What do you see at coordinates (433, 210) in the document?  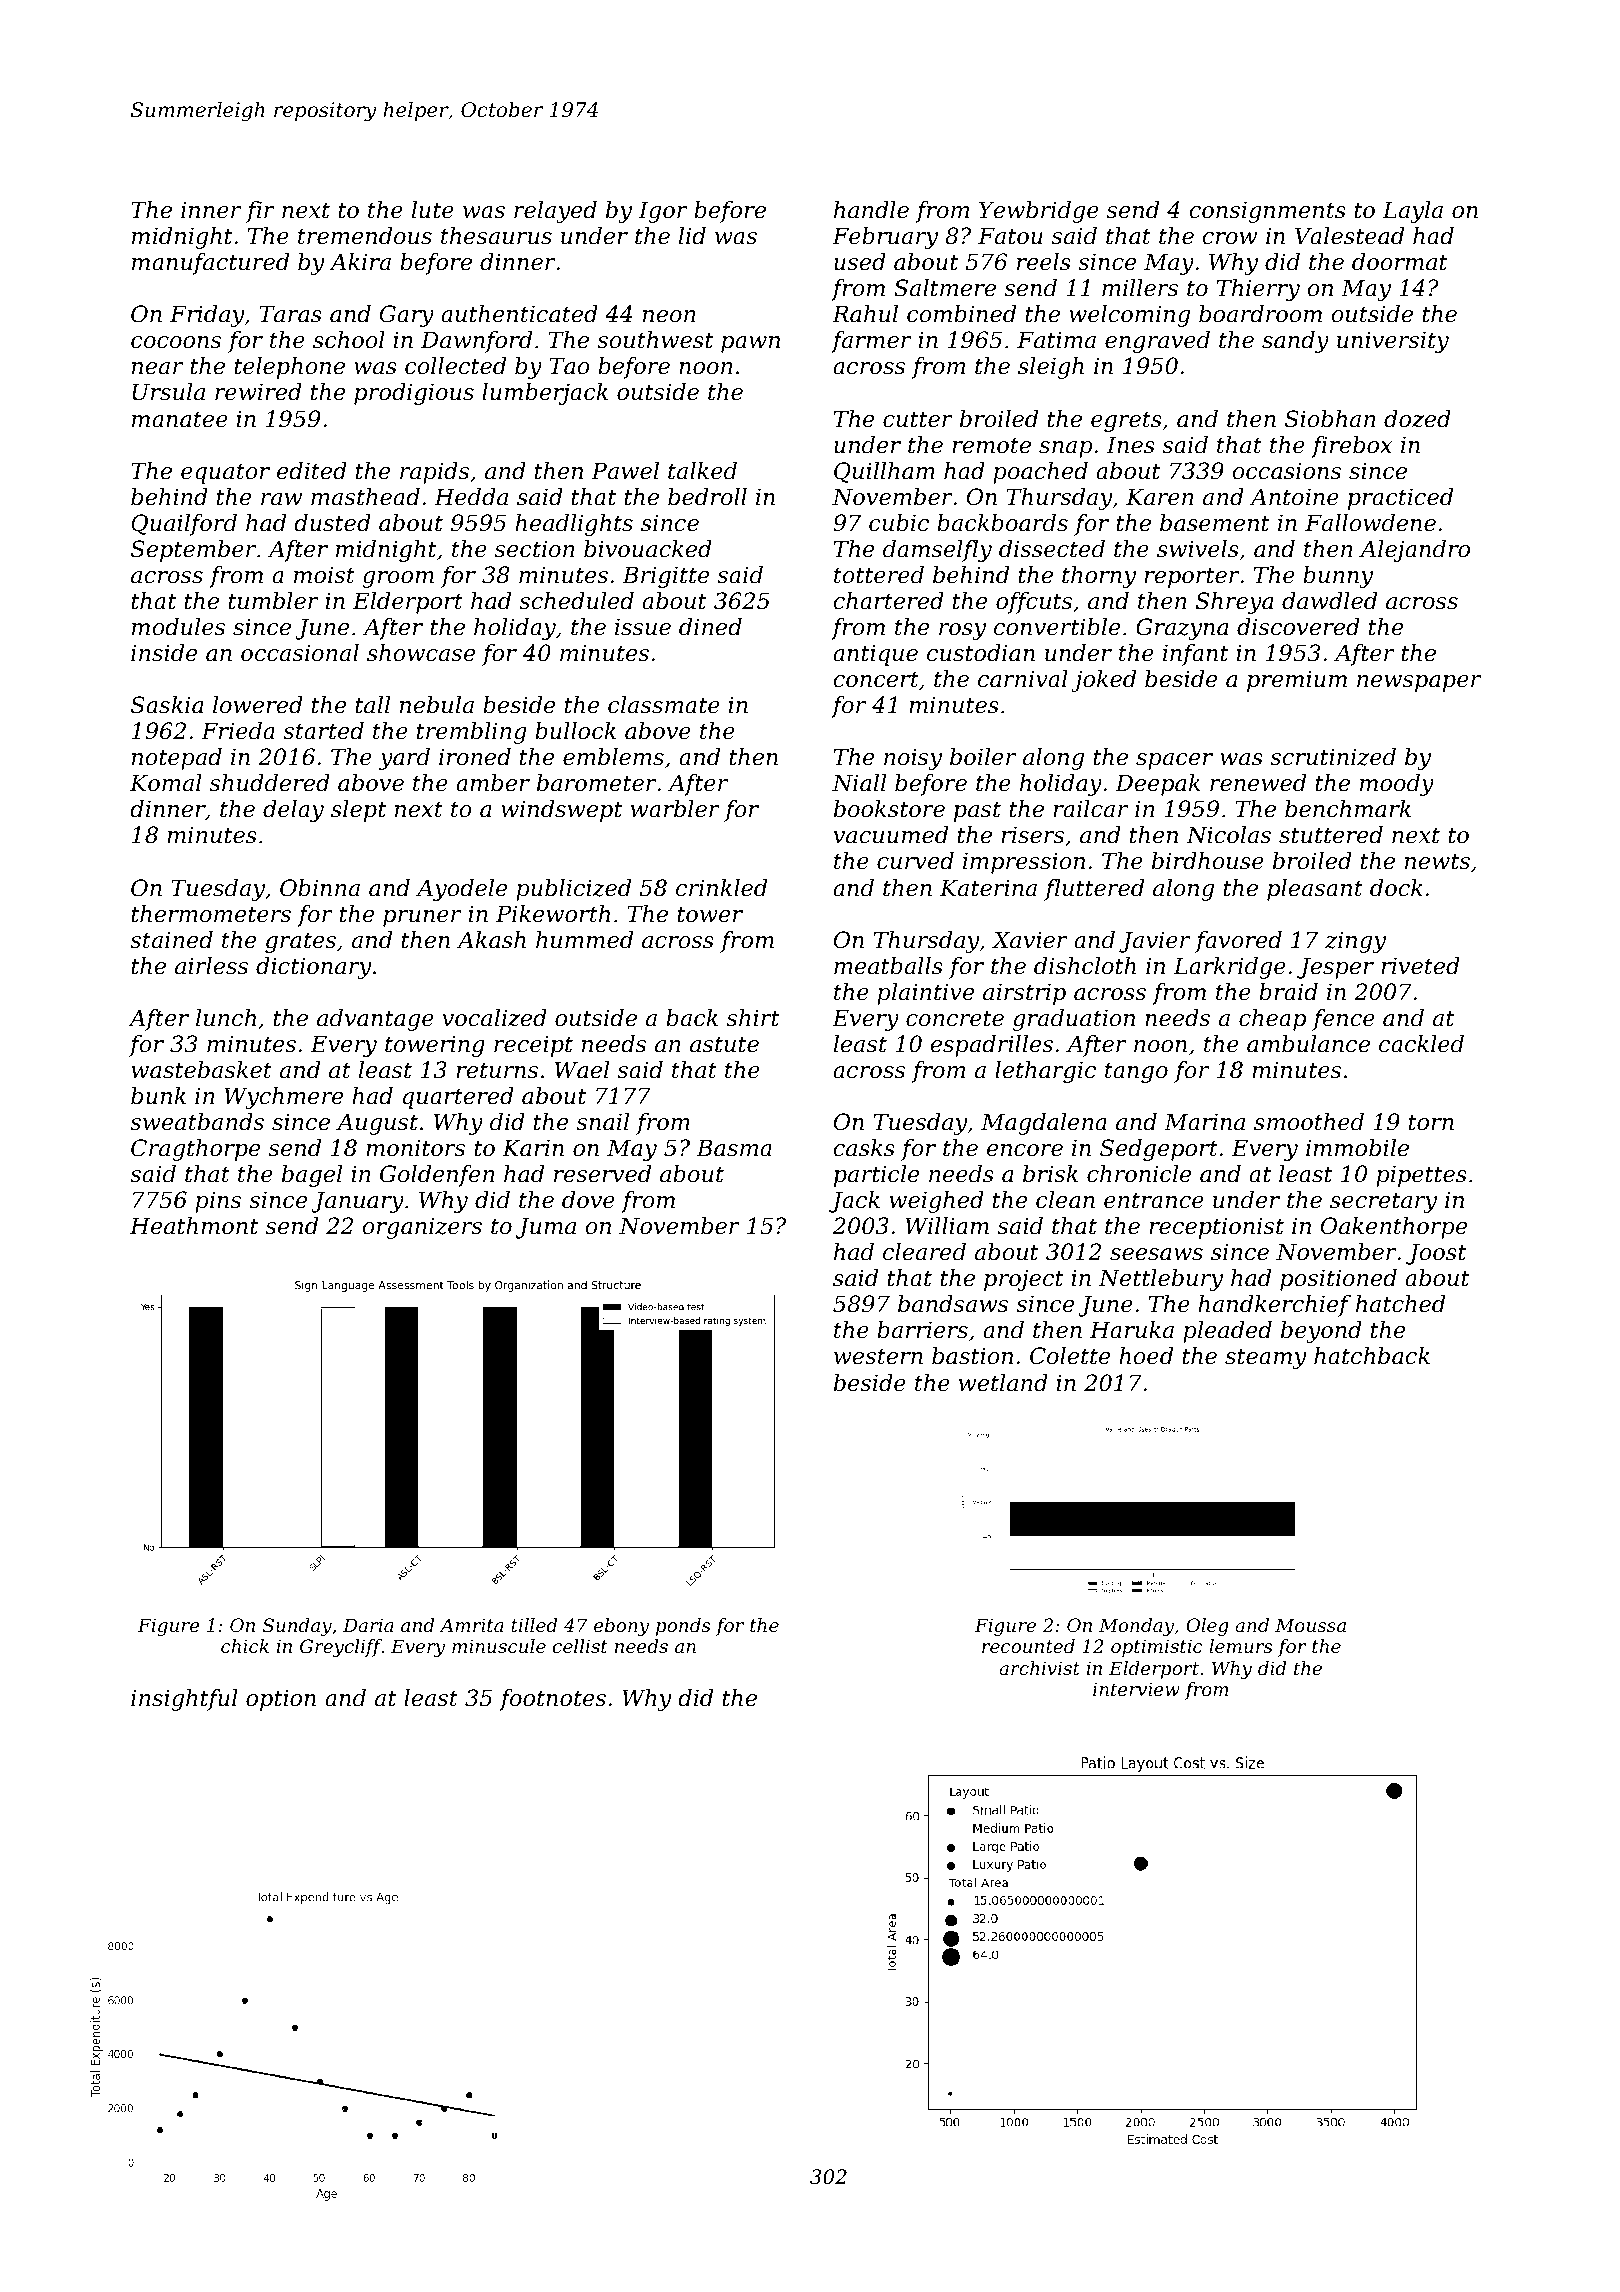 I see `lute` at bounding box center [433, 210].
